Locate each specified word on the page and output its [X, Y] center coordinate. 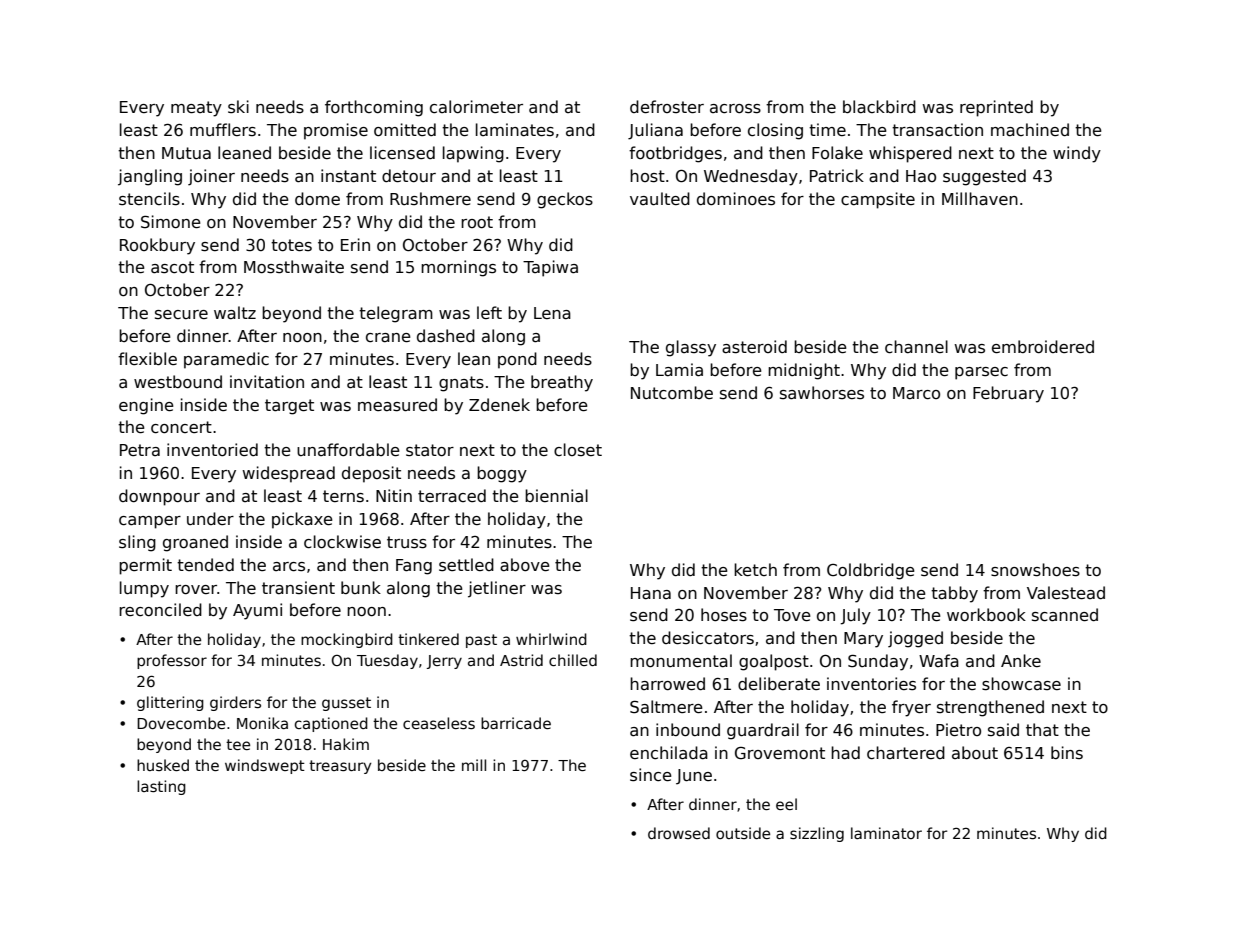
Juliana [655, 131]
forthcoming [374, 108]
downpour [159, 497]
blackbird [879, 107]
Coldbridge [871, 571]
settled [466, 565]
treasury [340, 767]
